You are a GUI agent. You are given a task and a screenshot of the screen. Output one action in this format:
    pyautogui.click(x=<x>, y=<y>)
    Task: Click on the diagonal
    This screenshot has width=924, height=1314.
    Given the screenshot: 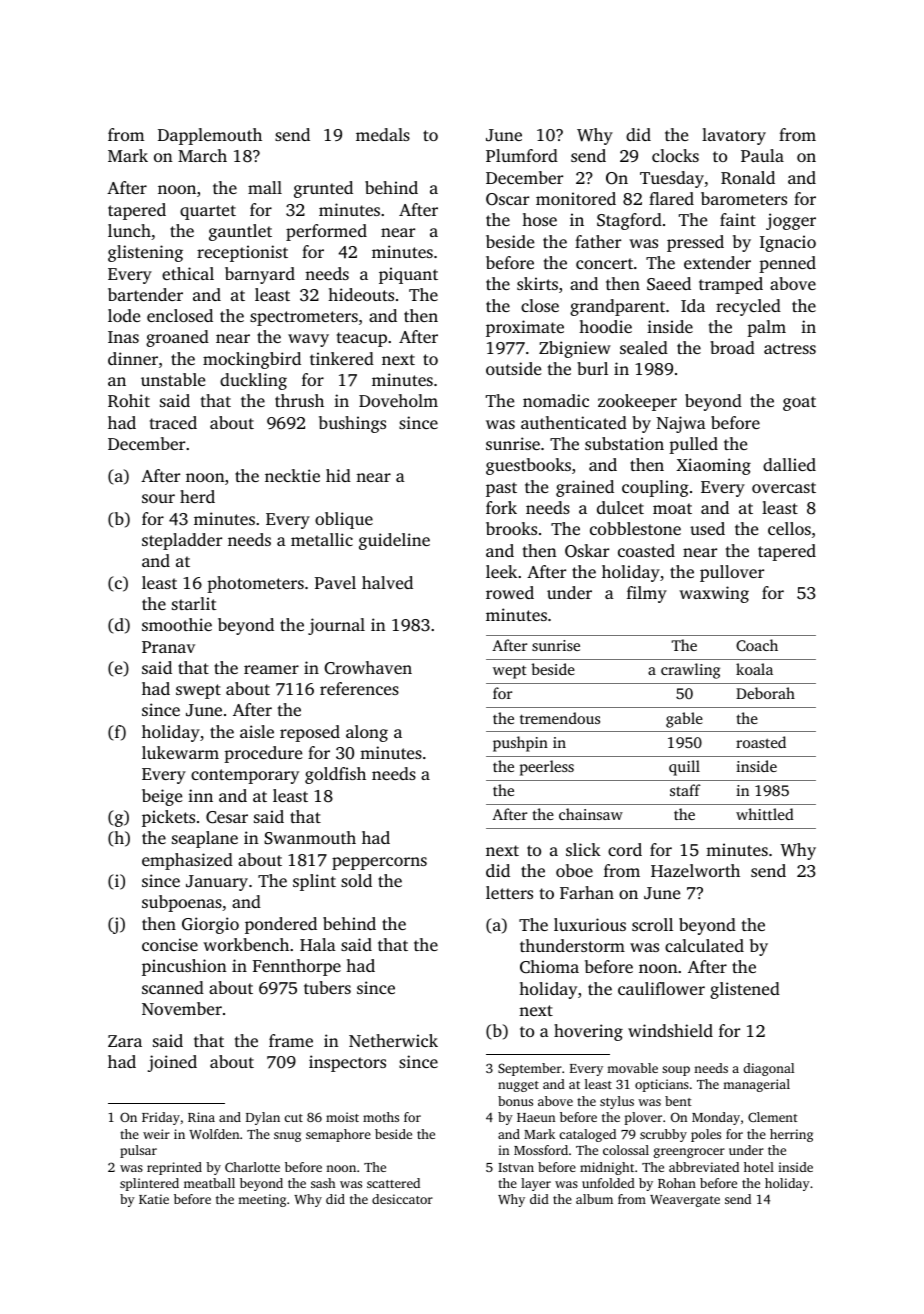 What is the action you would take?
    pyautogui.click(x=769, y=1069)
